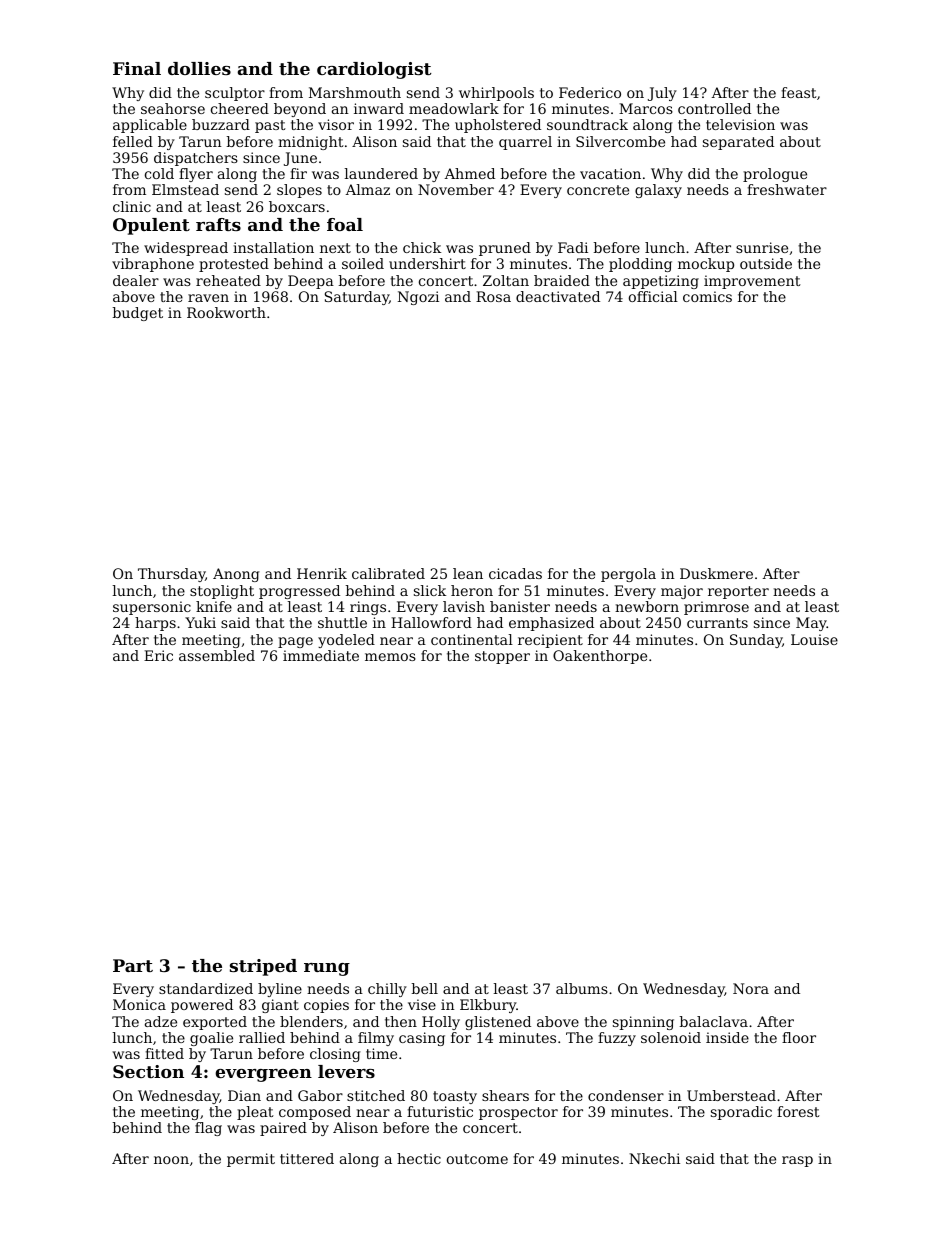  I want to click on Part, so click(133, 965).
